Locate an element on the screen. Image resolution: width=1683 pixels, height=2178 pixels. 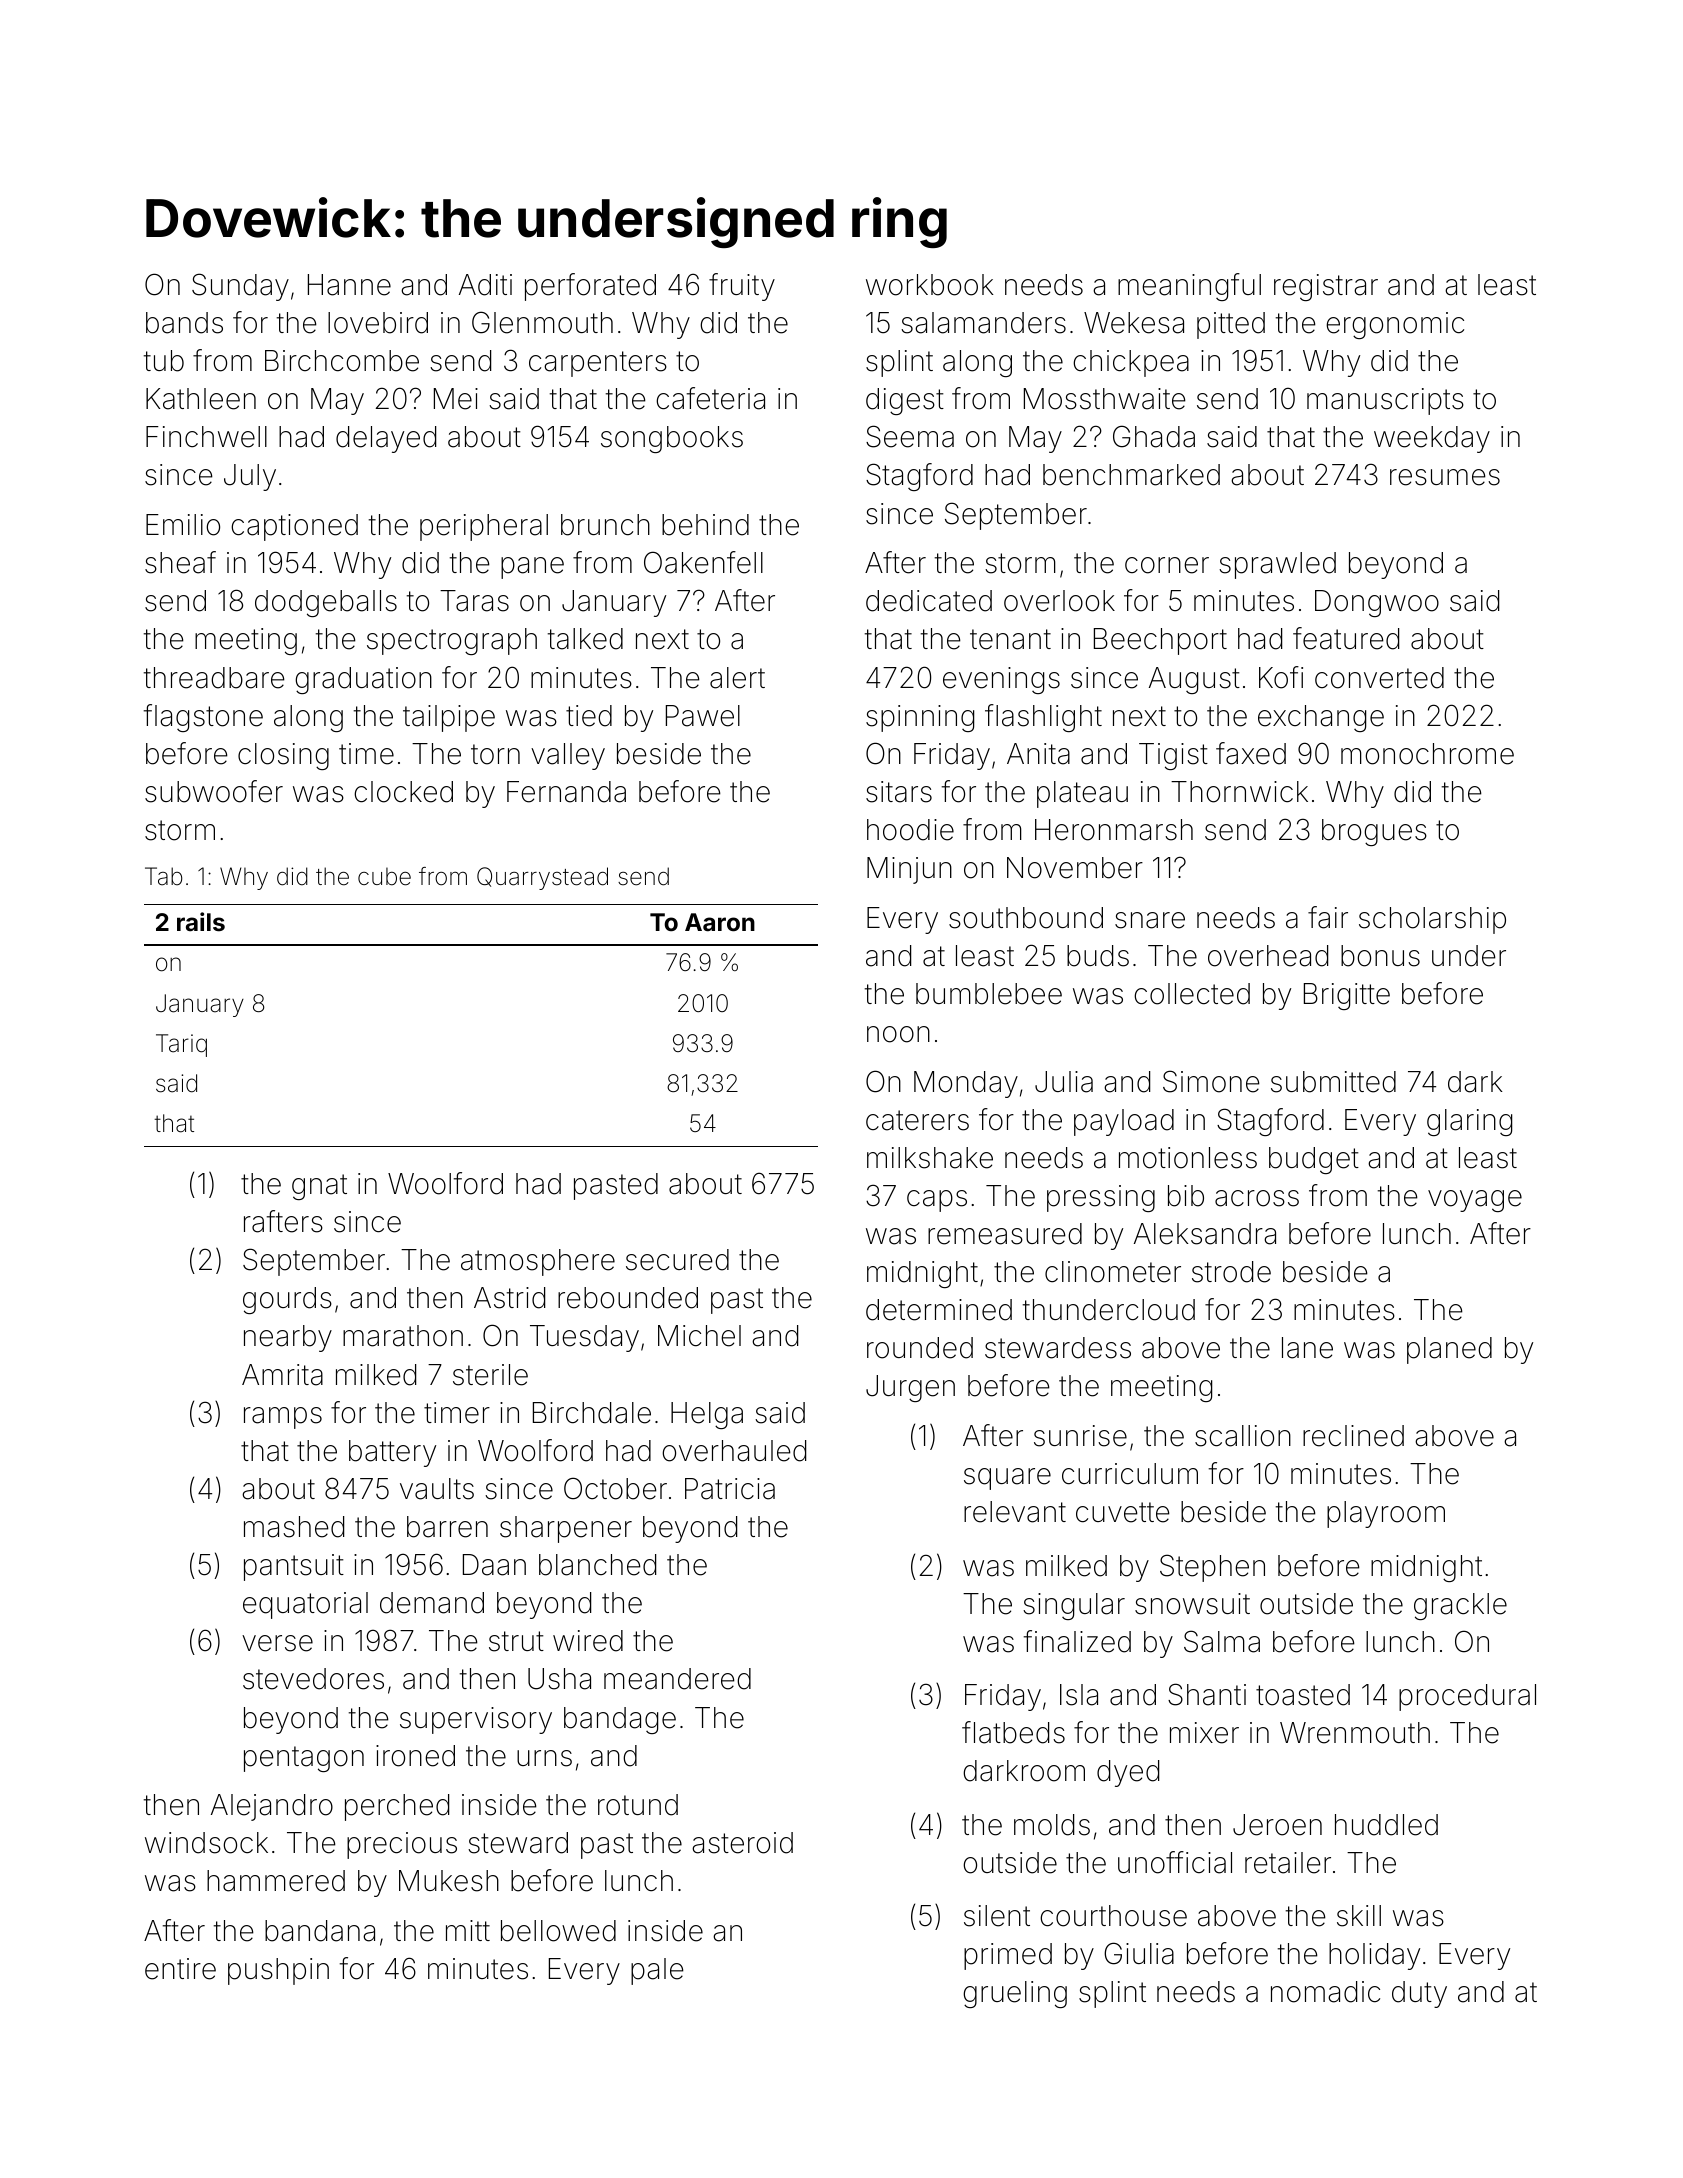
brogues is located at coordinates (1374, 832).
